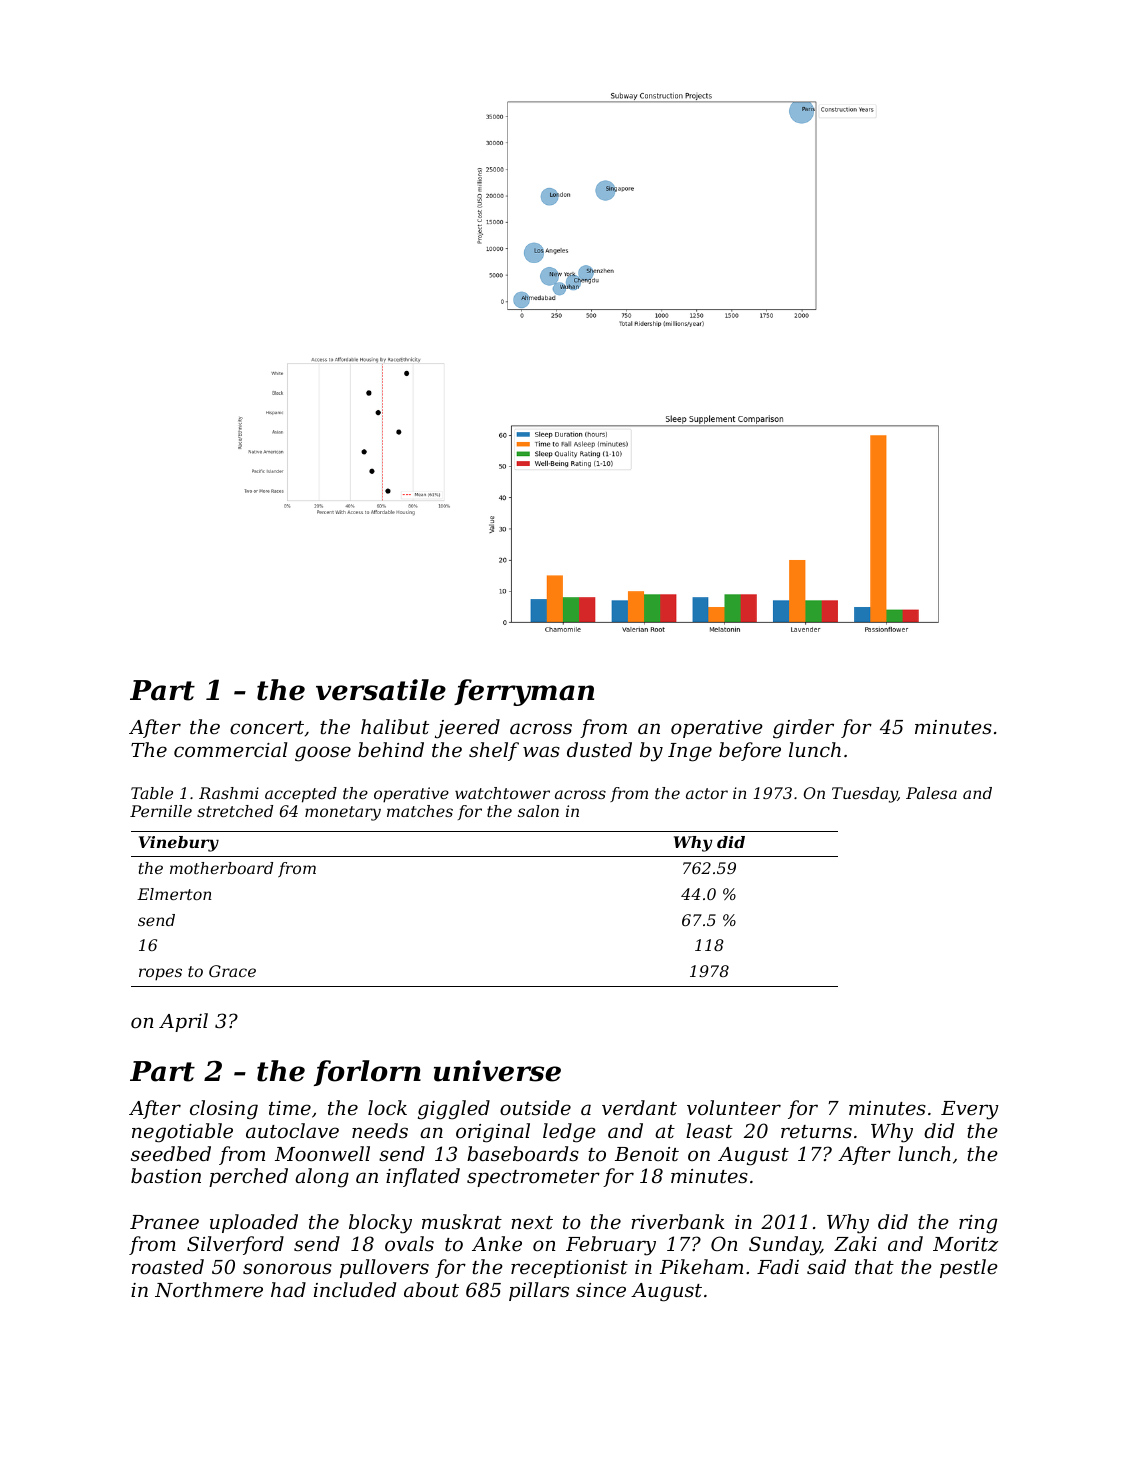 The height and width of the screenshot is (1461, 1129). What do you see at coordinates (690, 752) in the screenshot?
I see `Inge` at bounding box center [690, 752].
